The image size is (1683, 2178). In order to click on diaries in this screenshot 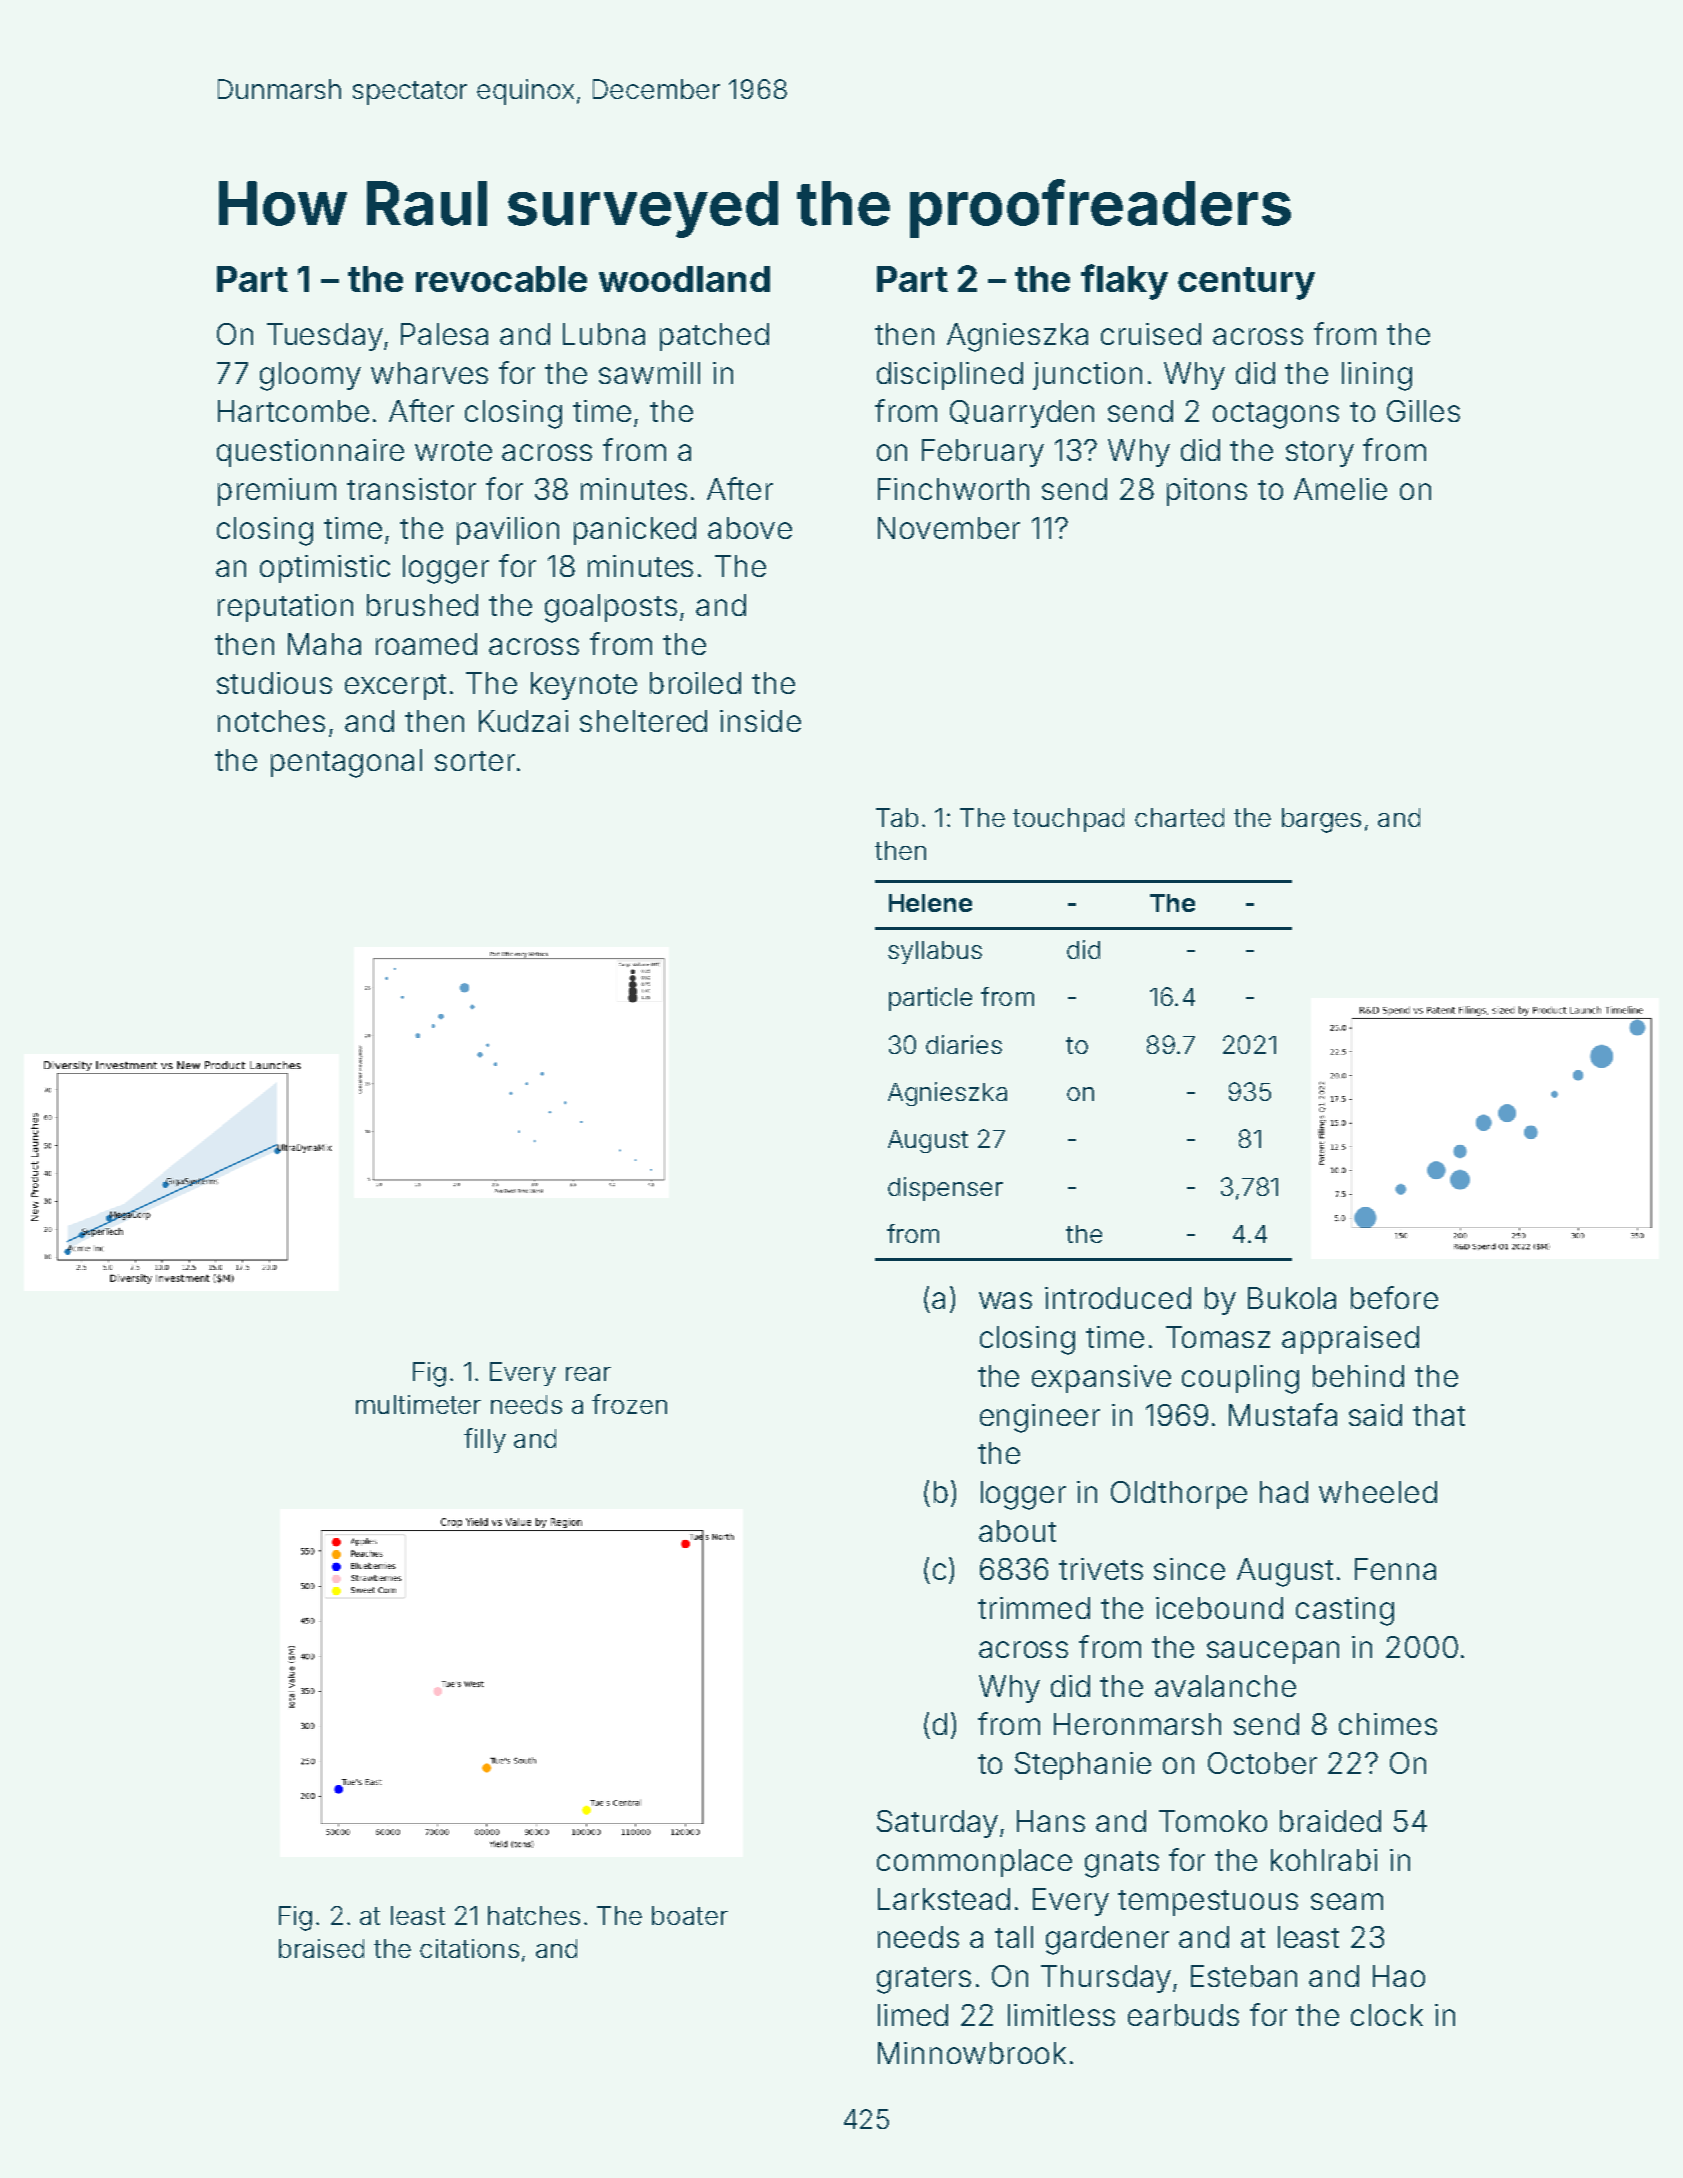, I will do `click(964, 1044)`.
